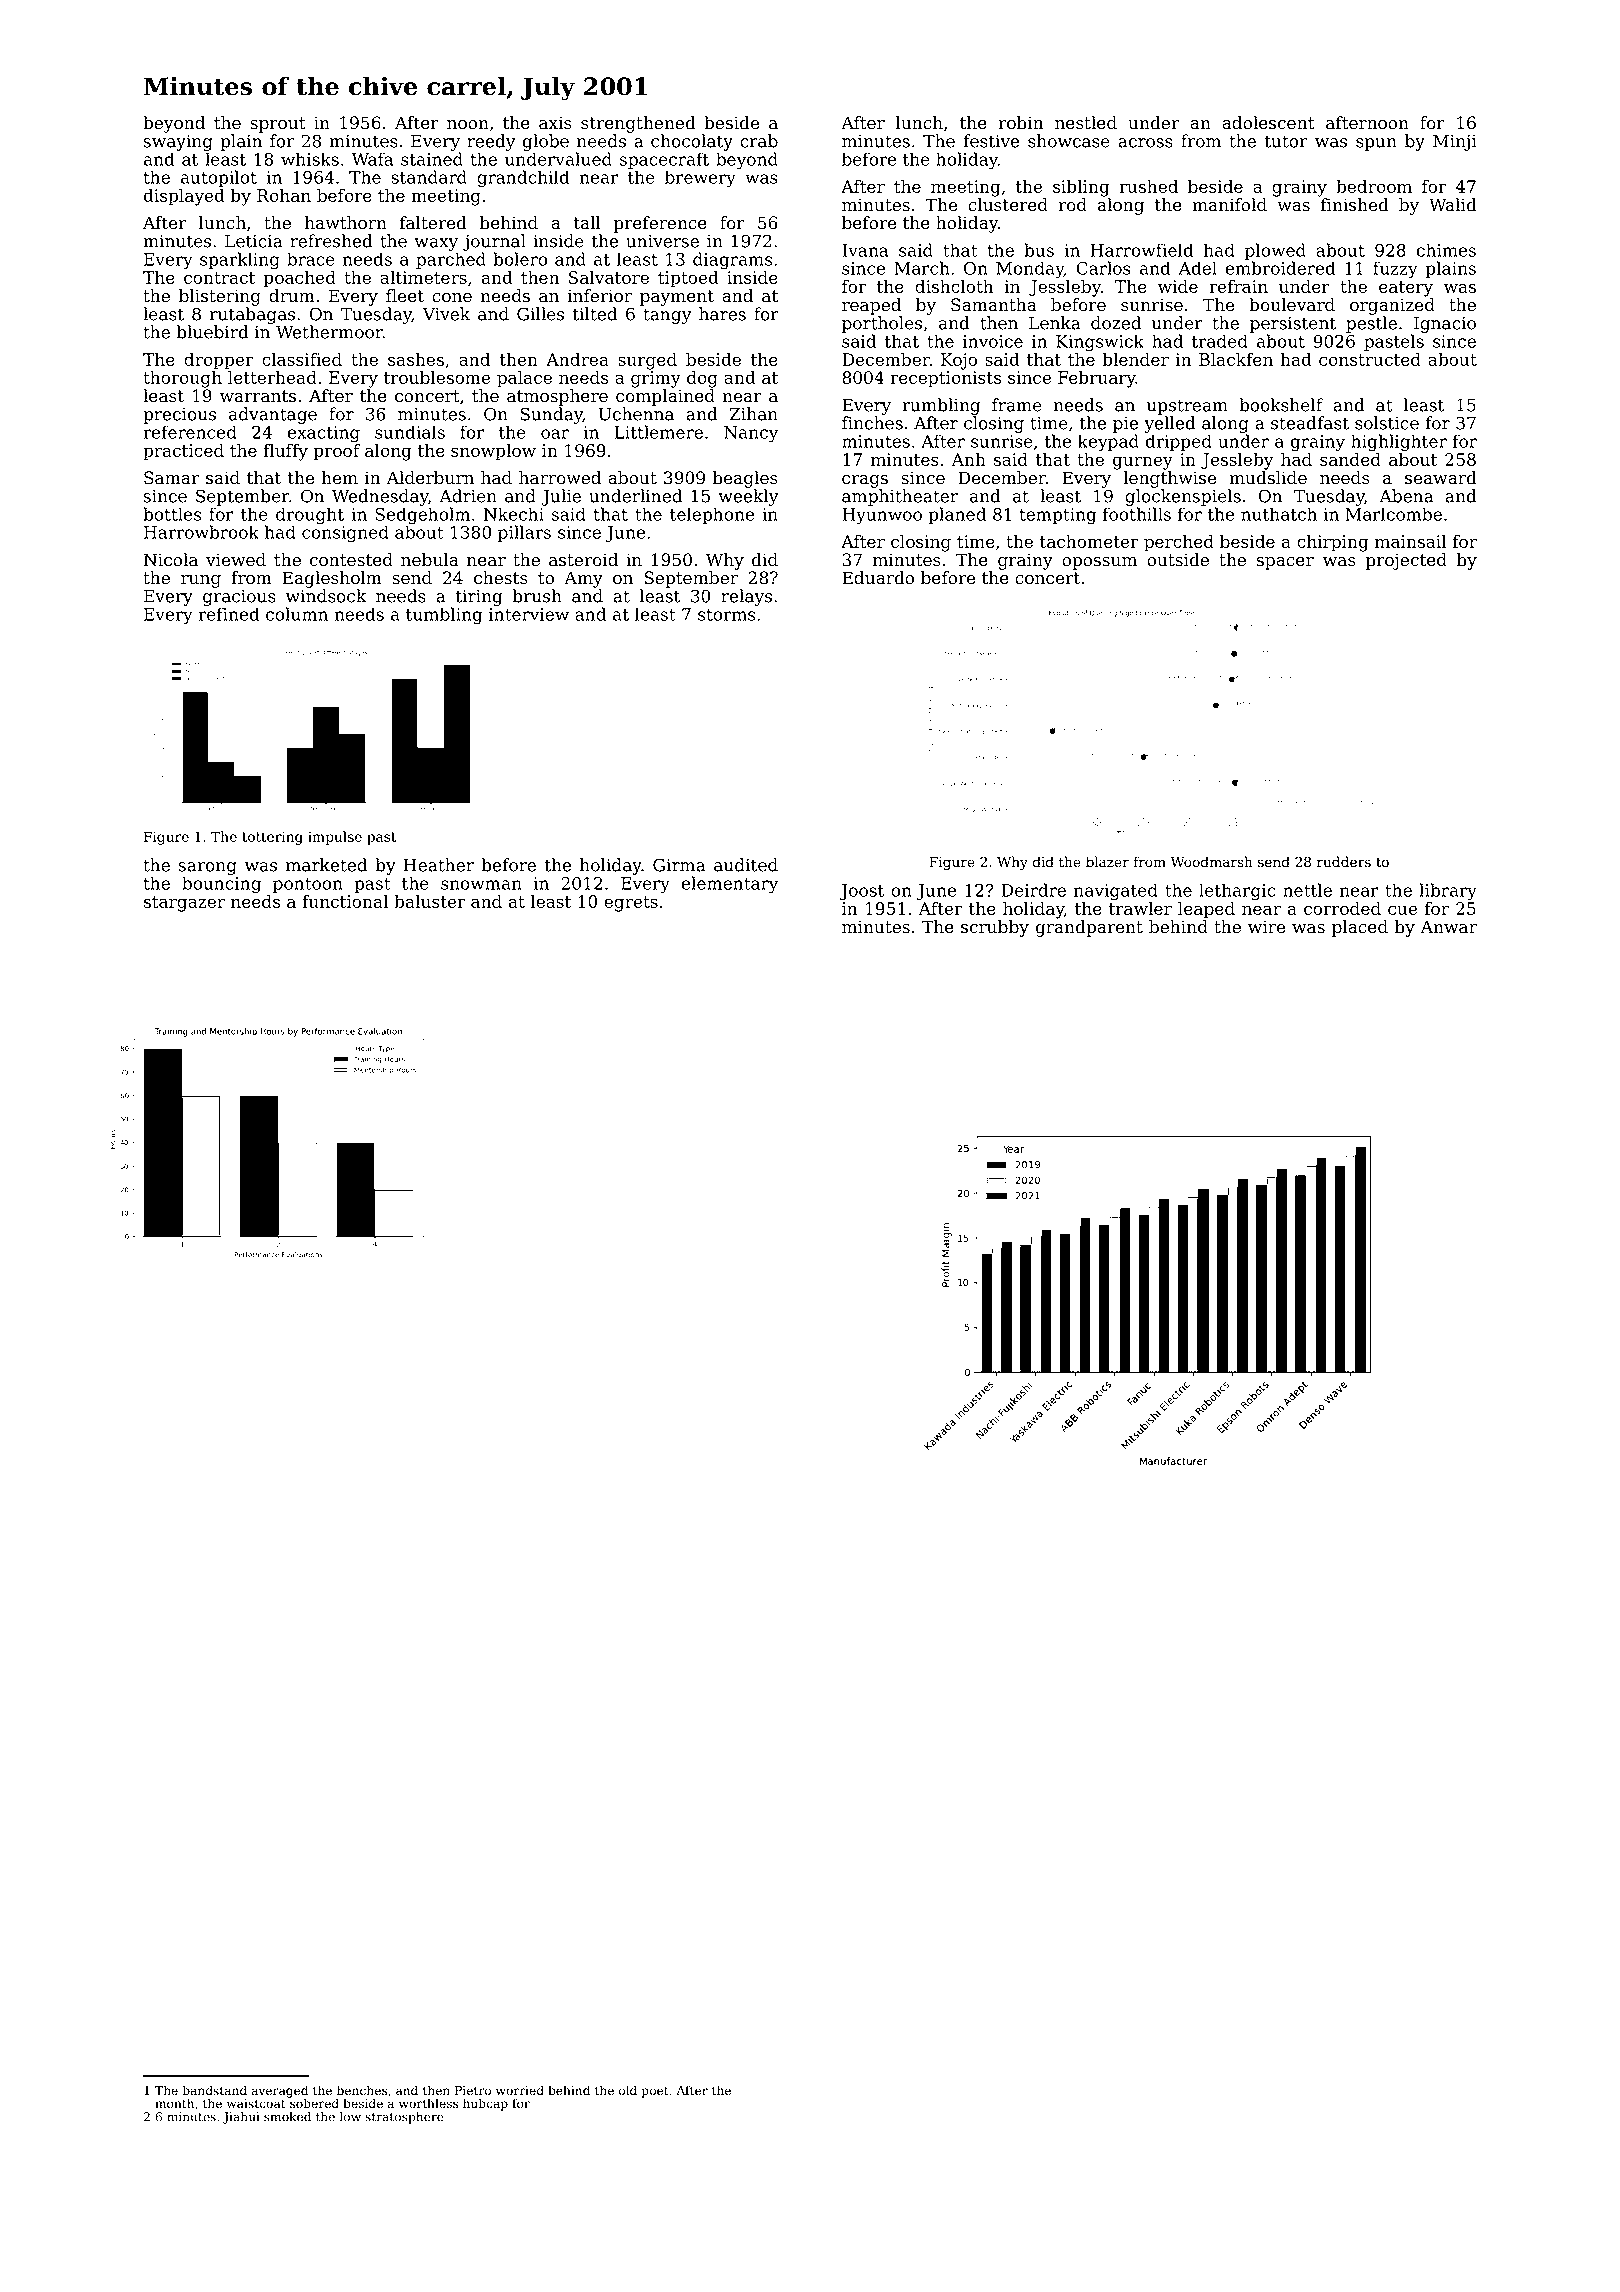  I want to click on robin, so click(1020, 123).
